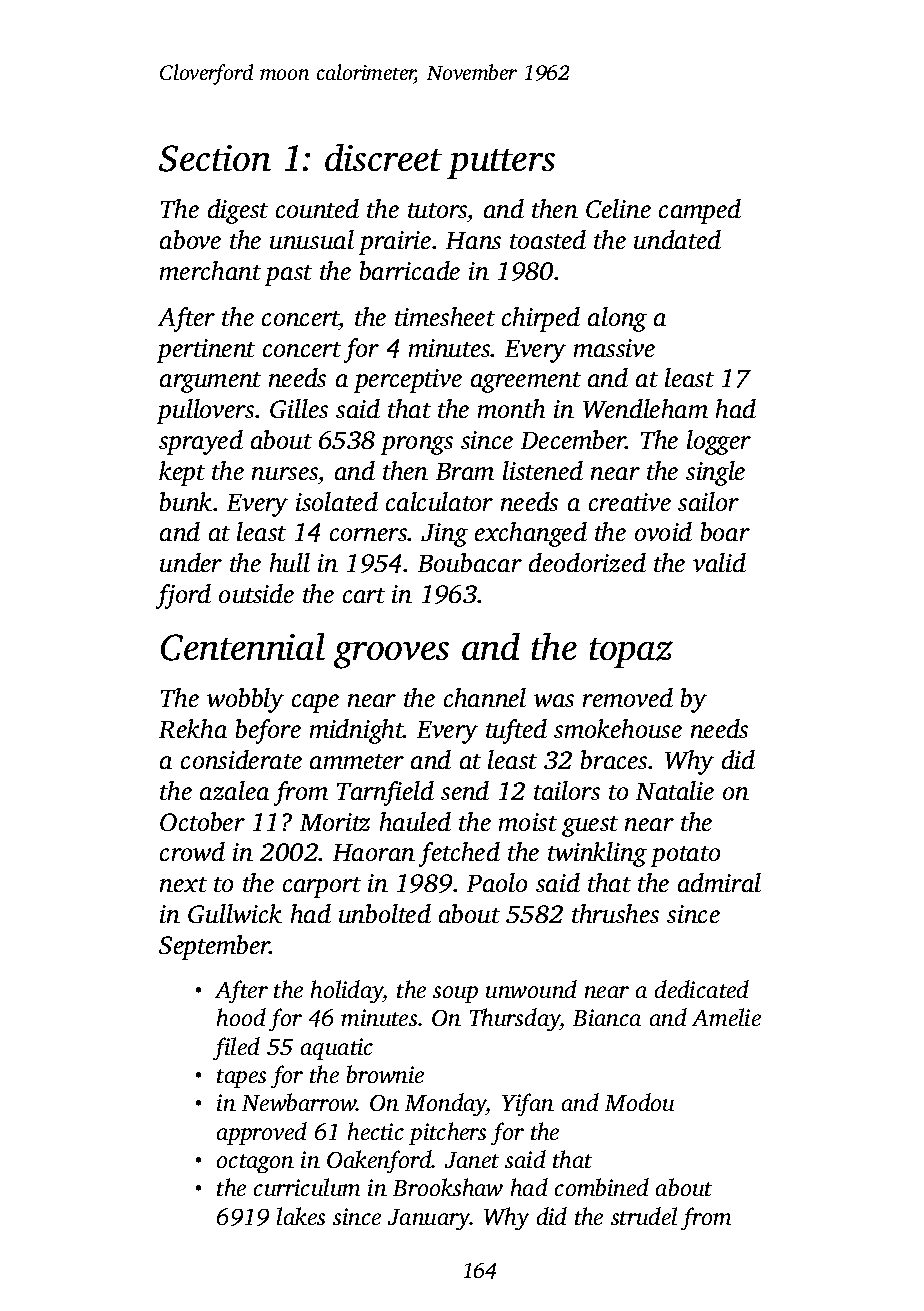 This screenshot has height=1311, width=924. I want to click on potato, so click(685, 856).
